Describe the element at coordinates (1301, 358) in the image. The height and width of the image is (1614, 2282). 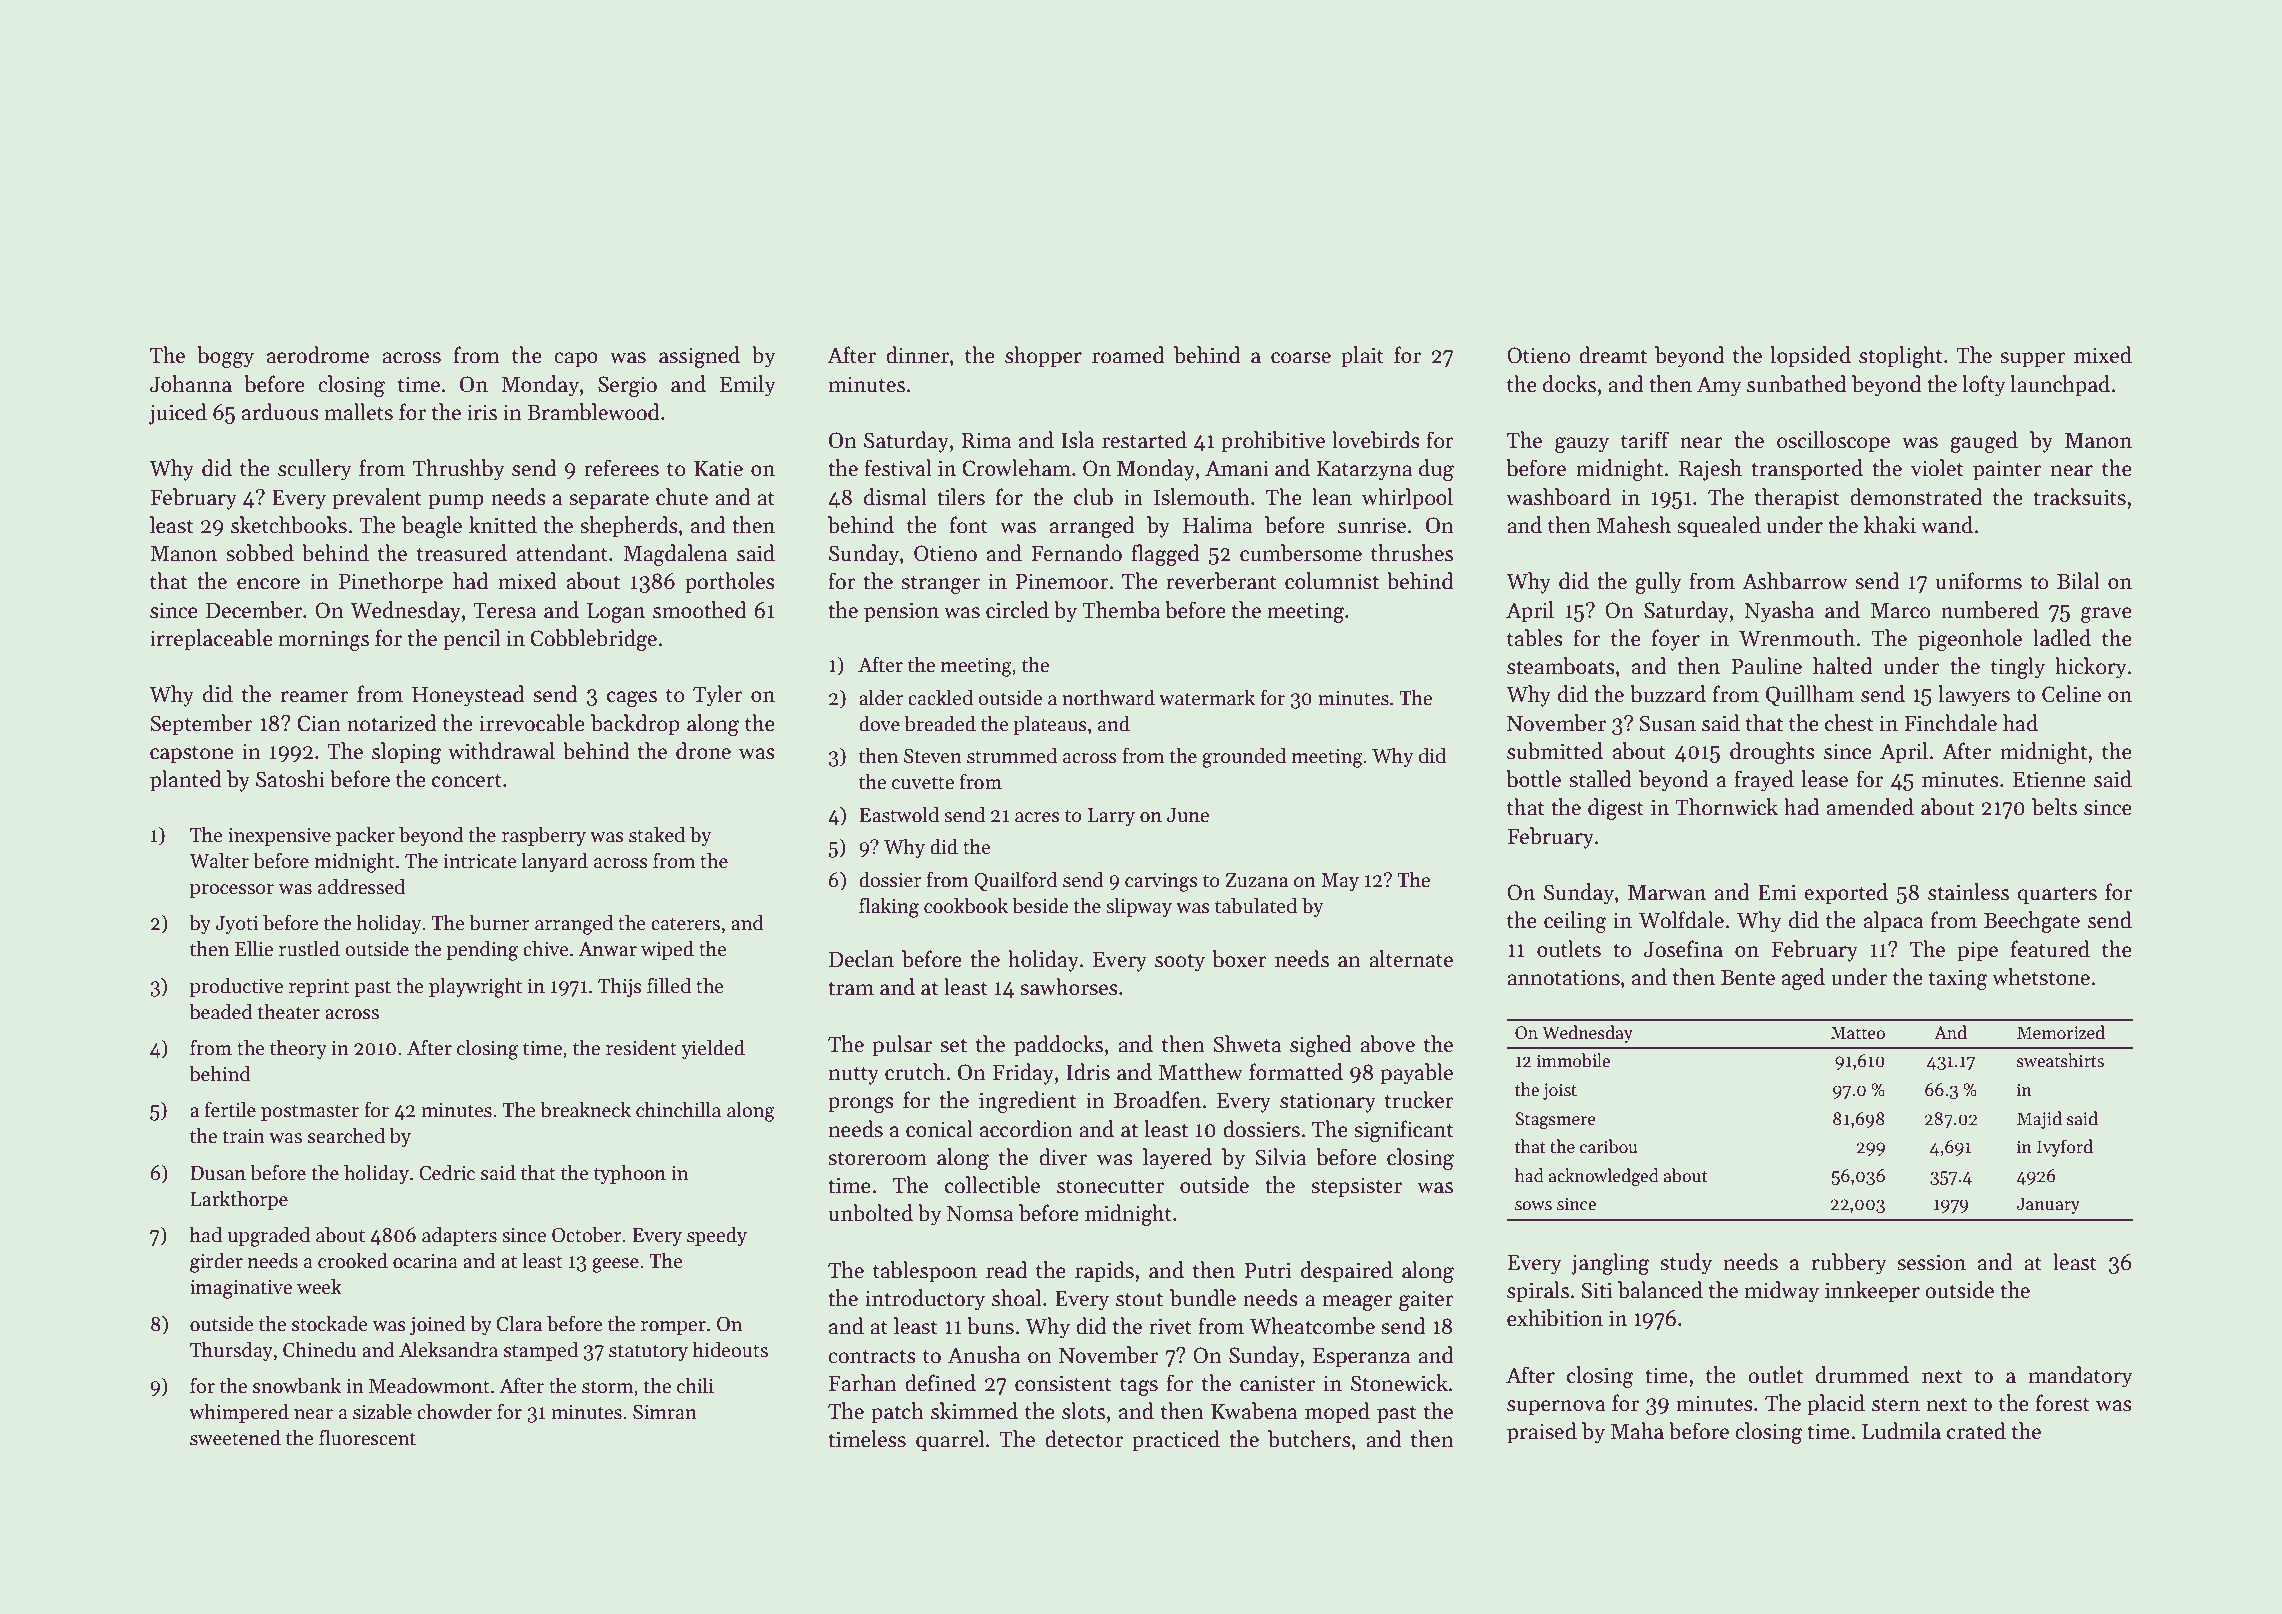
I see `coarse` at that location.
